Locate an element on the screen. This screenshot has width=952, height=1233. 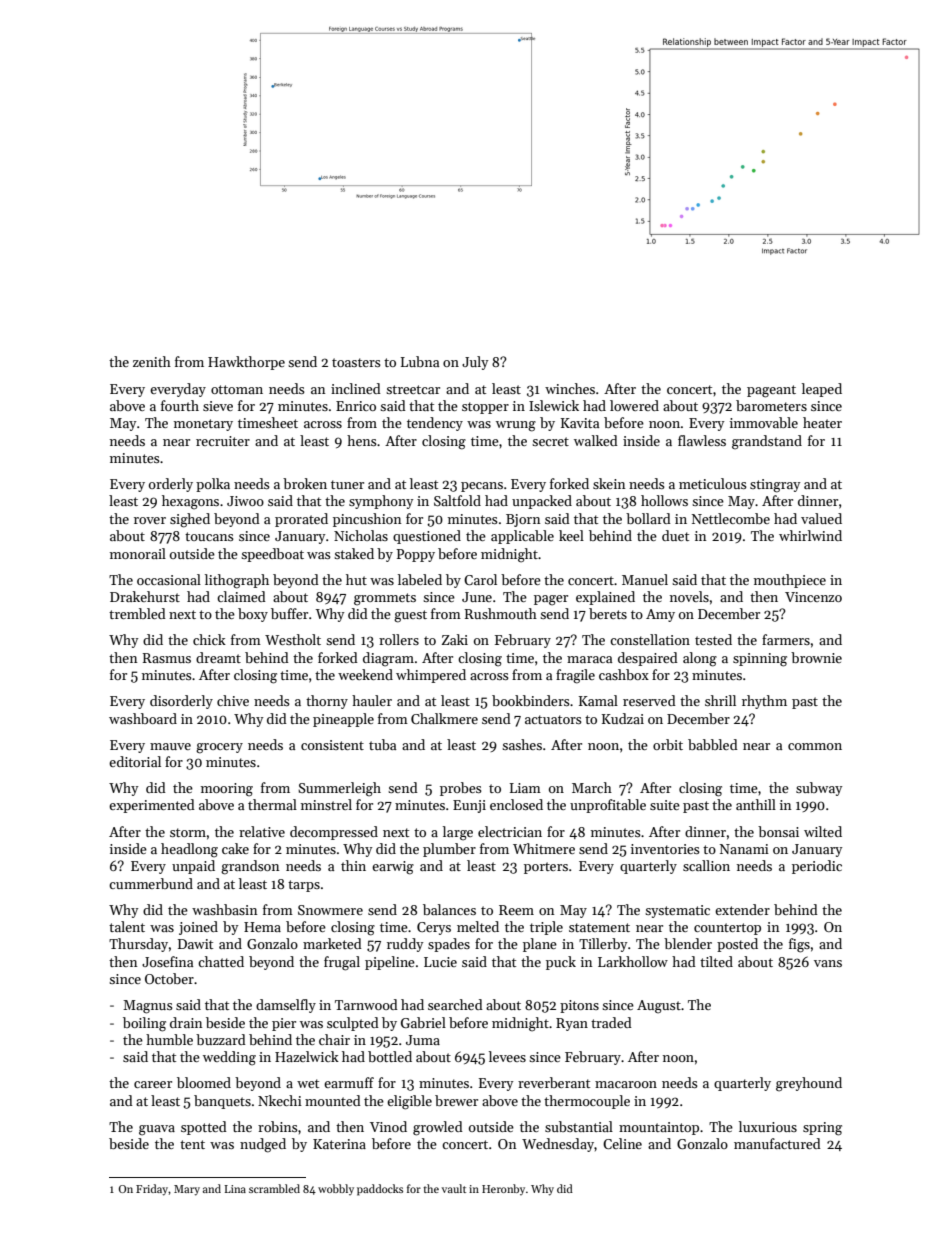
periodic is located at coordinates (817, 867).
